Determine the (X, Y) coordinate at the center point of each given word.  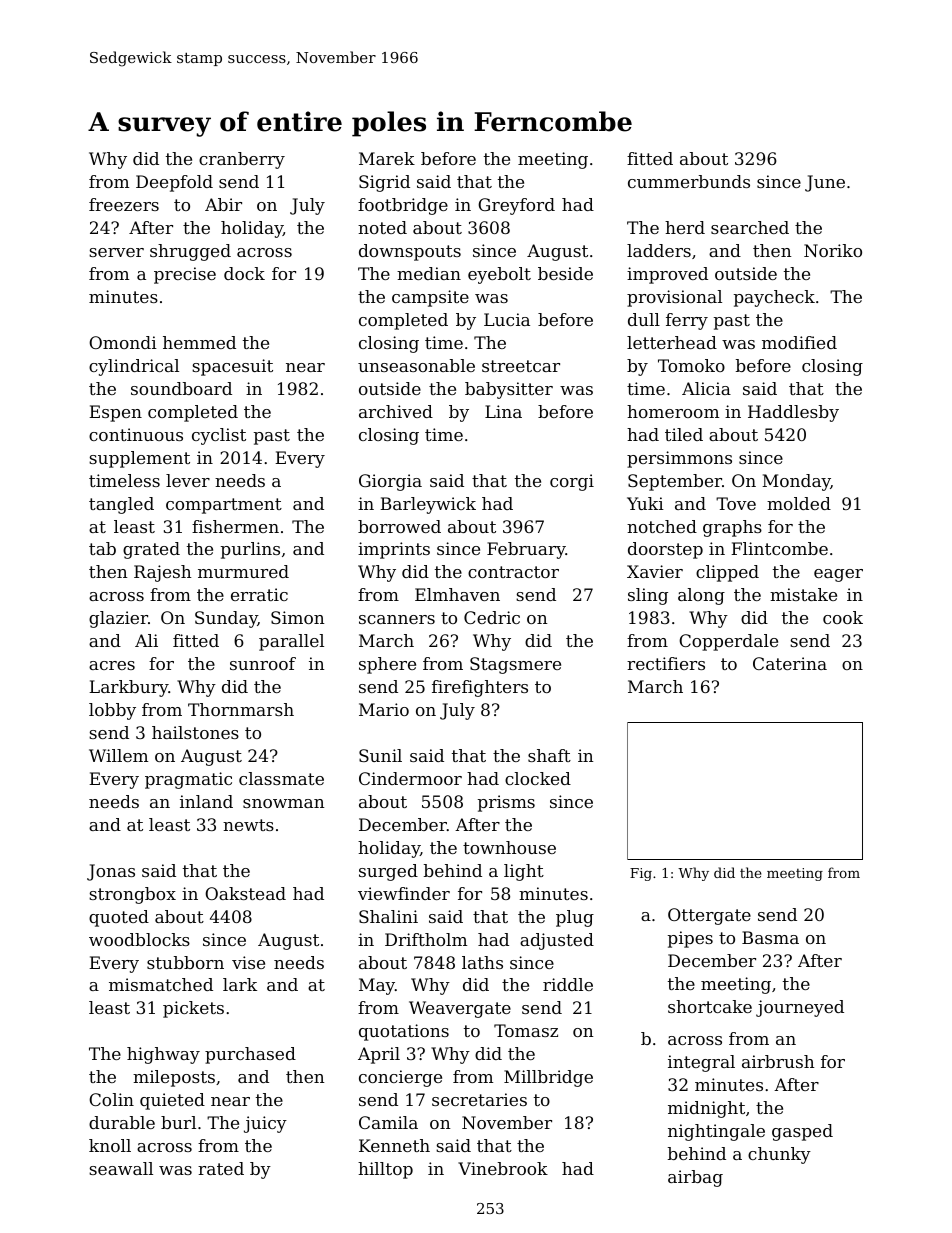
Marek (387, 158)
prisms (506, 803)
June (825, 183)
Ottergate (709, 916)
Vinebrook (503, 1168)
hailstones (195, 732)
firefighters (480, 688)
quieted (172, 1101)
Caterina (790, 663)
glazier (118, 619)
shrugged (190, 252)
